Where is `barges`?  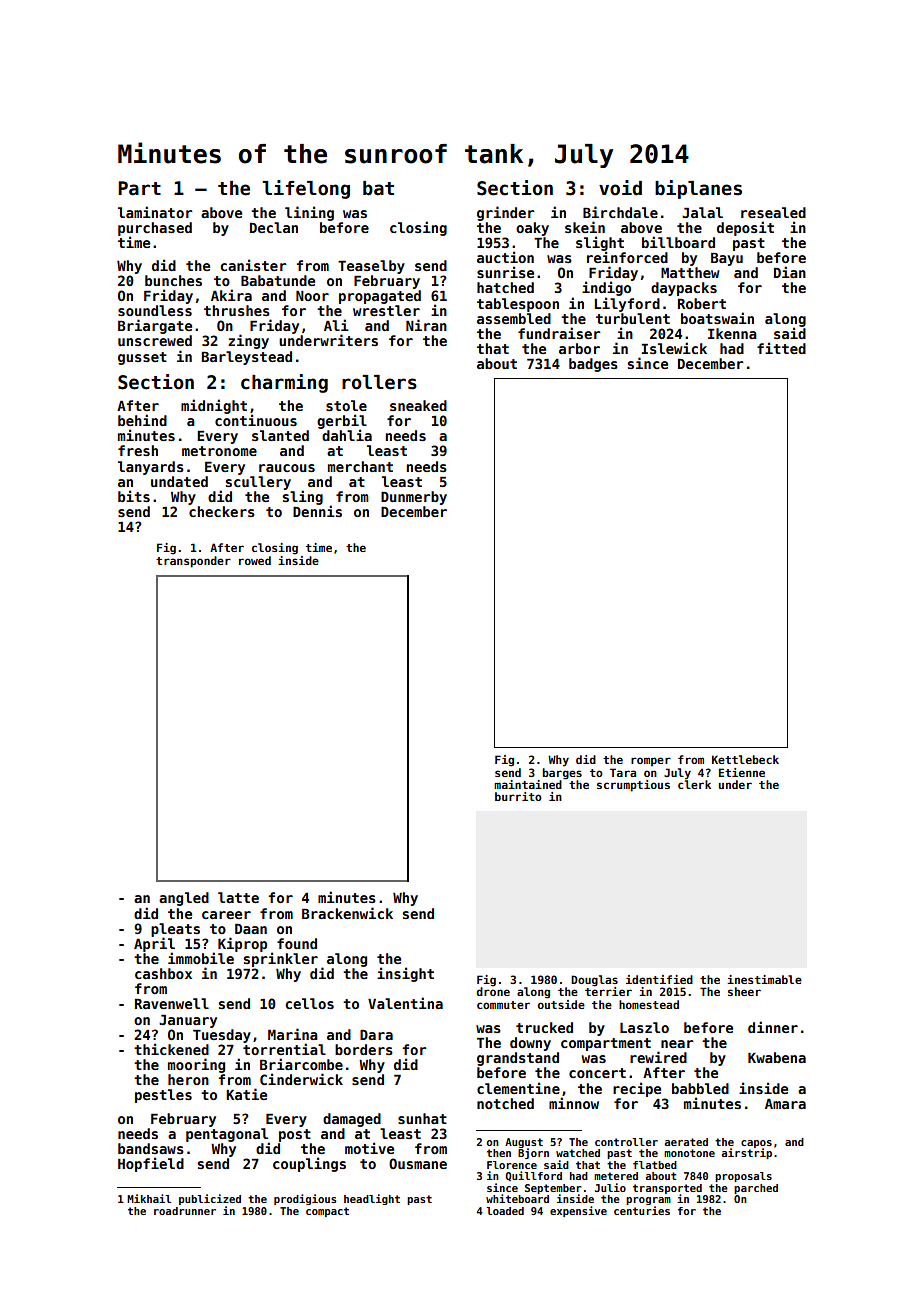 barges is located at coordinates (562, 773).
